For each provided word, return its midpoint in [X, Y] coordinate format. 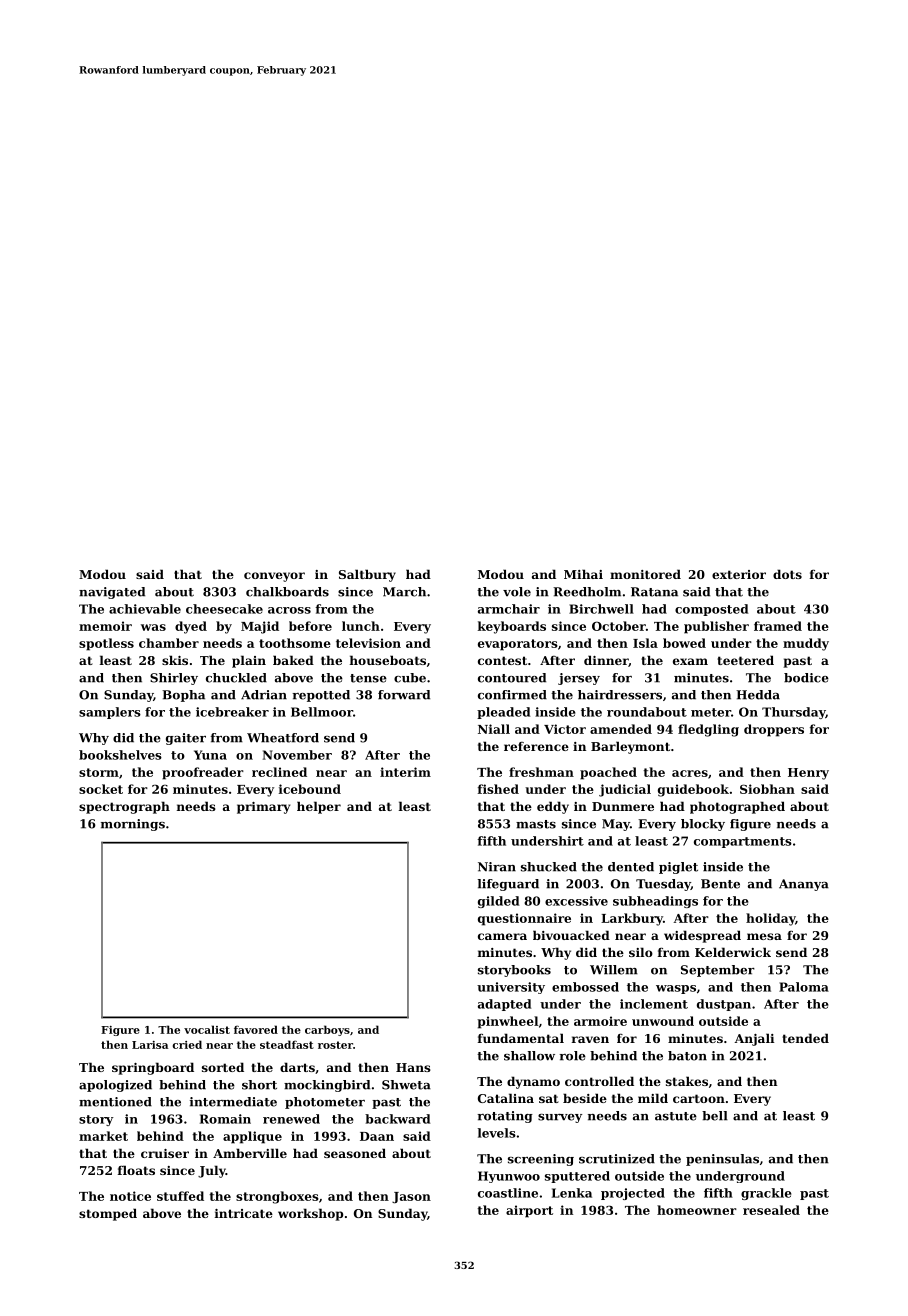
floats [136, 1170]
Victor [565, 729]
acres [690, 773]
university [511, 988]
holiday [770, 919]
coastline [508, 1193]
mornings [133, 825]
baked [293, 660]
